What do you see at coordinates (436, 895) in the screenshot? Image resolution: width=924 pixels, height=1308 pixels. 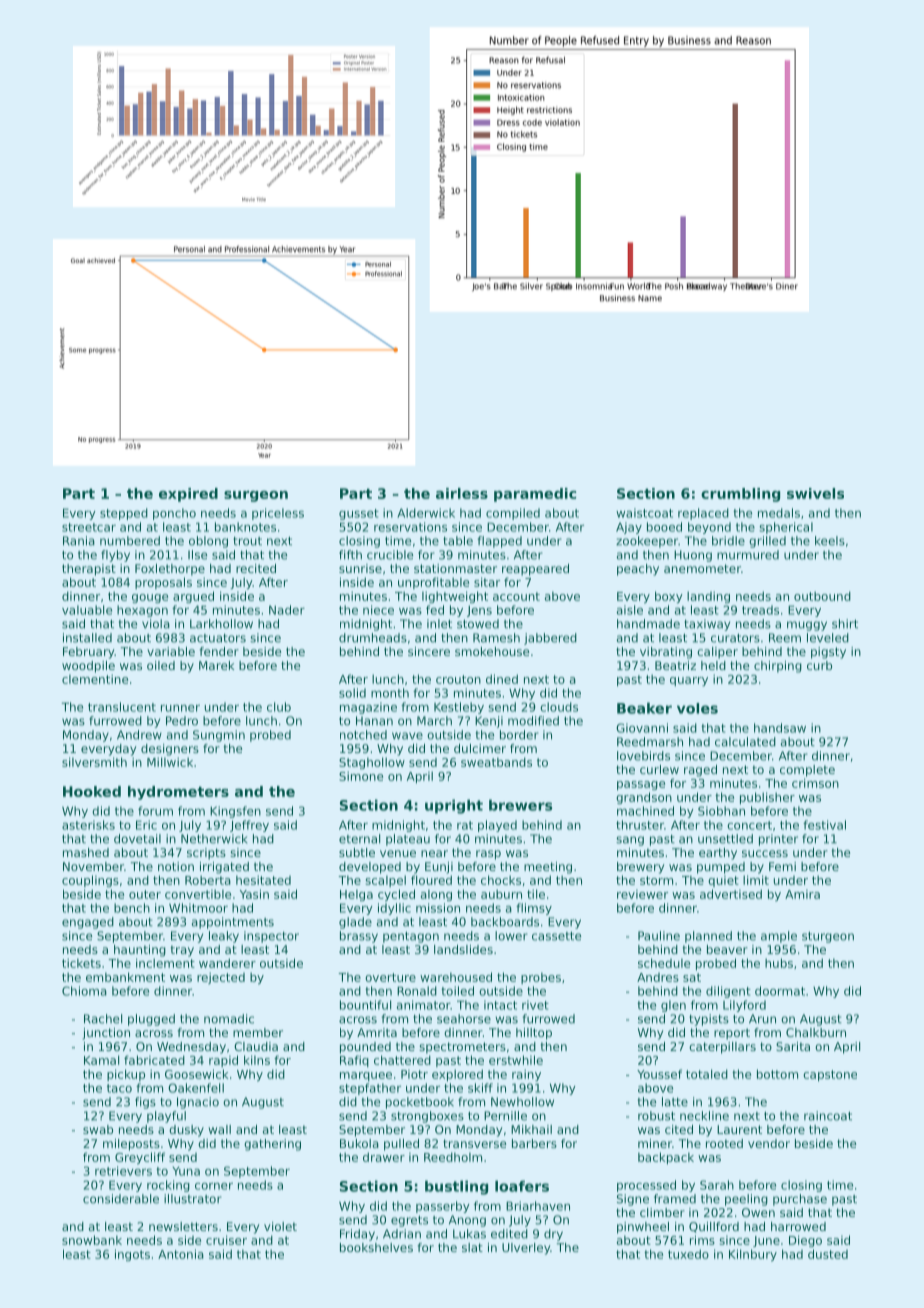 I see `along` at bounding box center [436, 895].
